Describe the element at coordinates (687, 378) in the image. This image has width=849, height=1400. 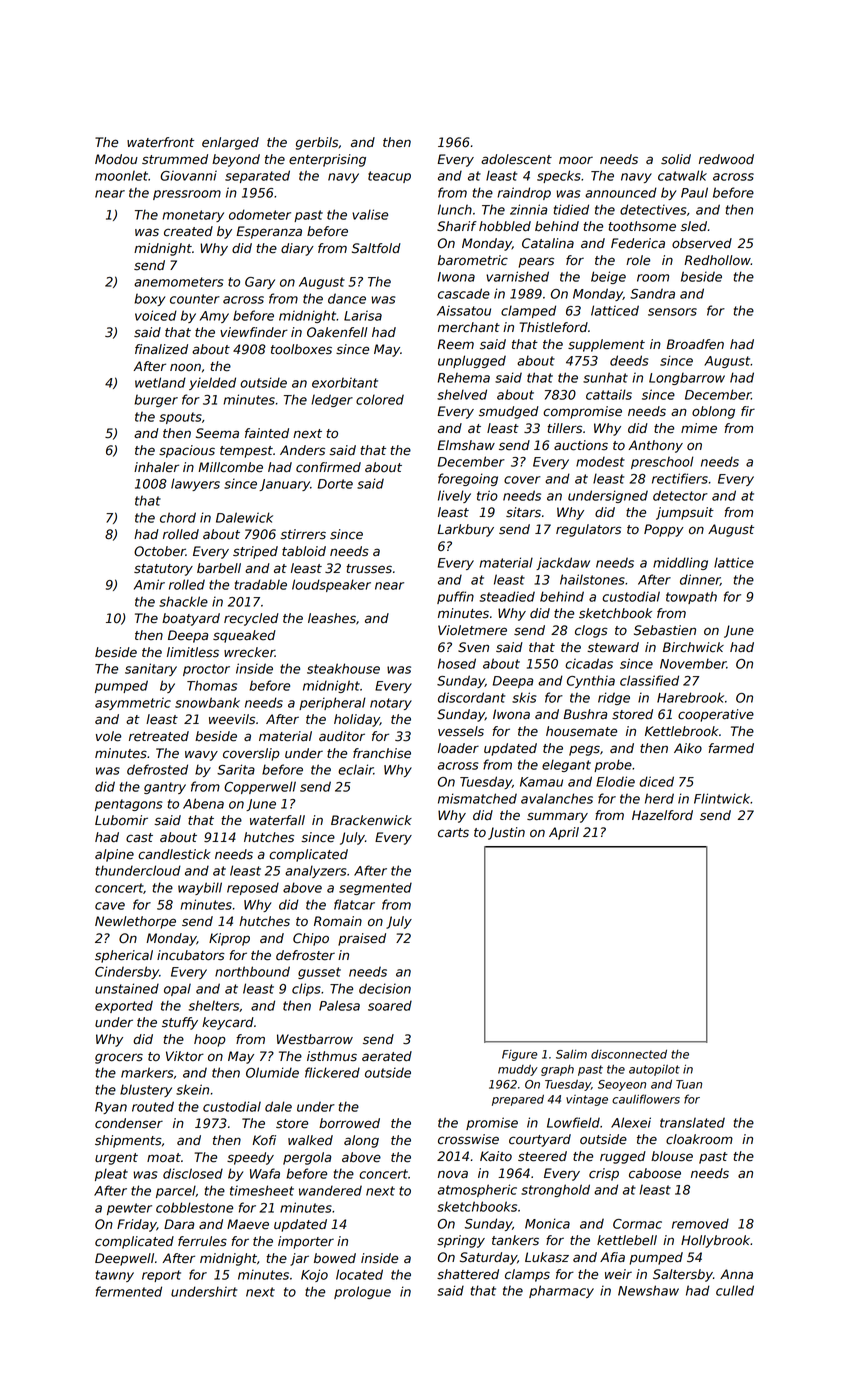
I see `Longbarrow` at that location.
